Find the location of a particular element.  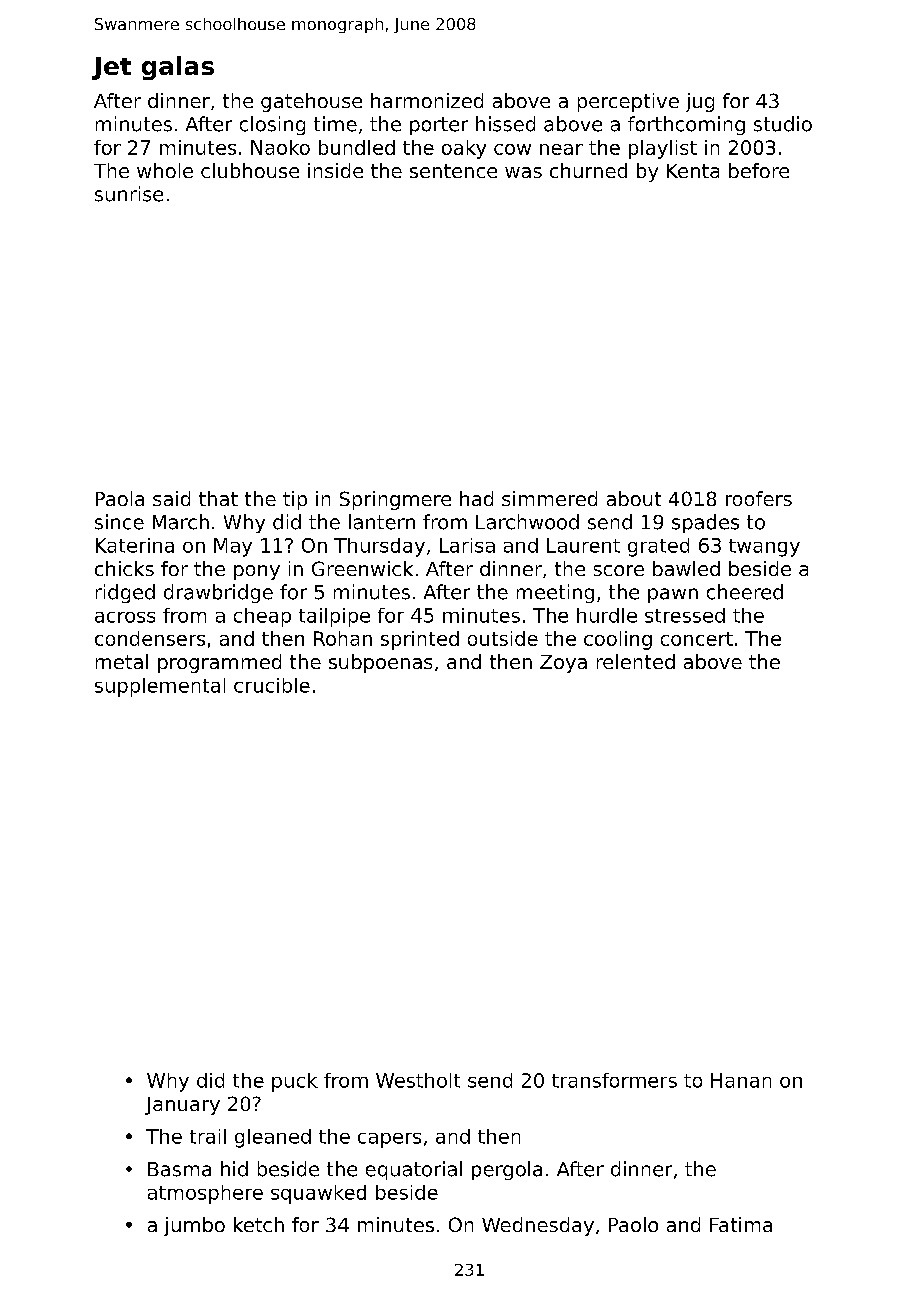

lantern is located at coordinates (382, 522).
